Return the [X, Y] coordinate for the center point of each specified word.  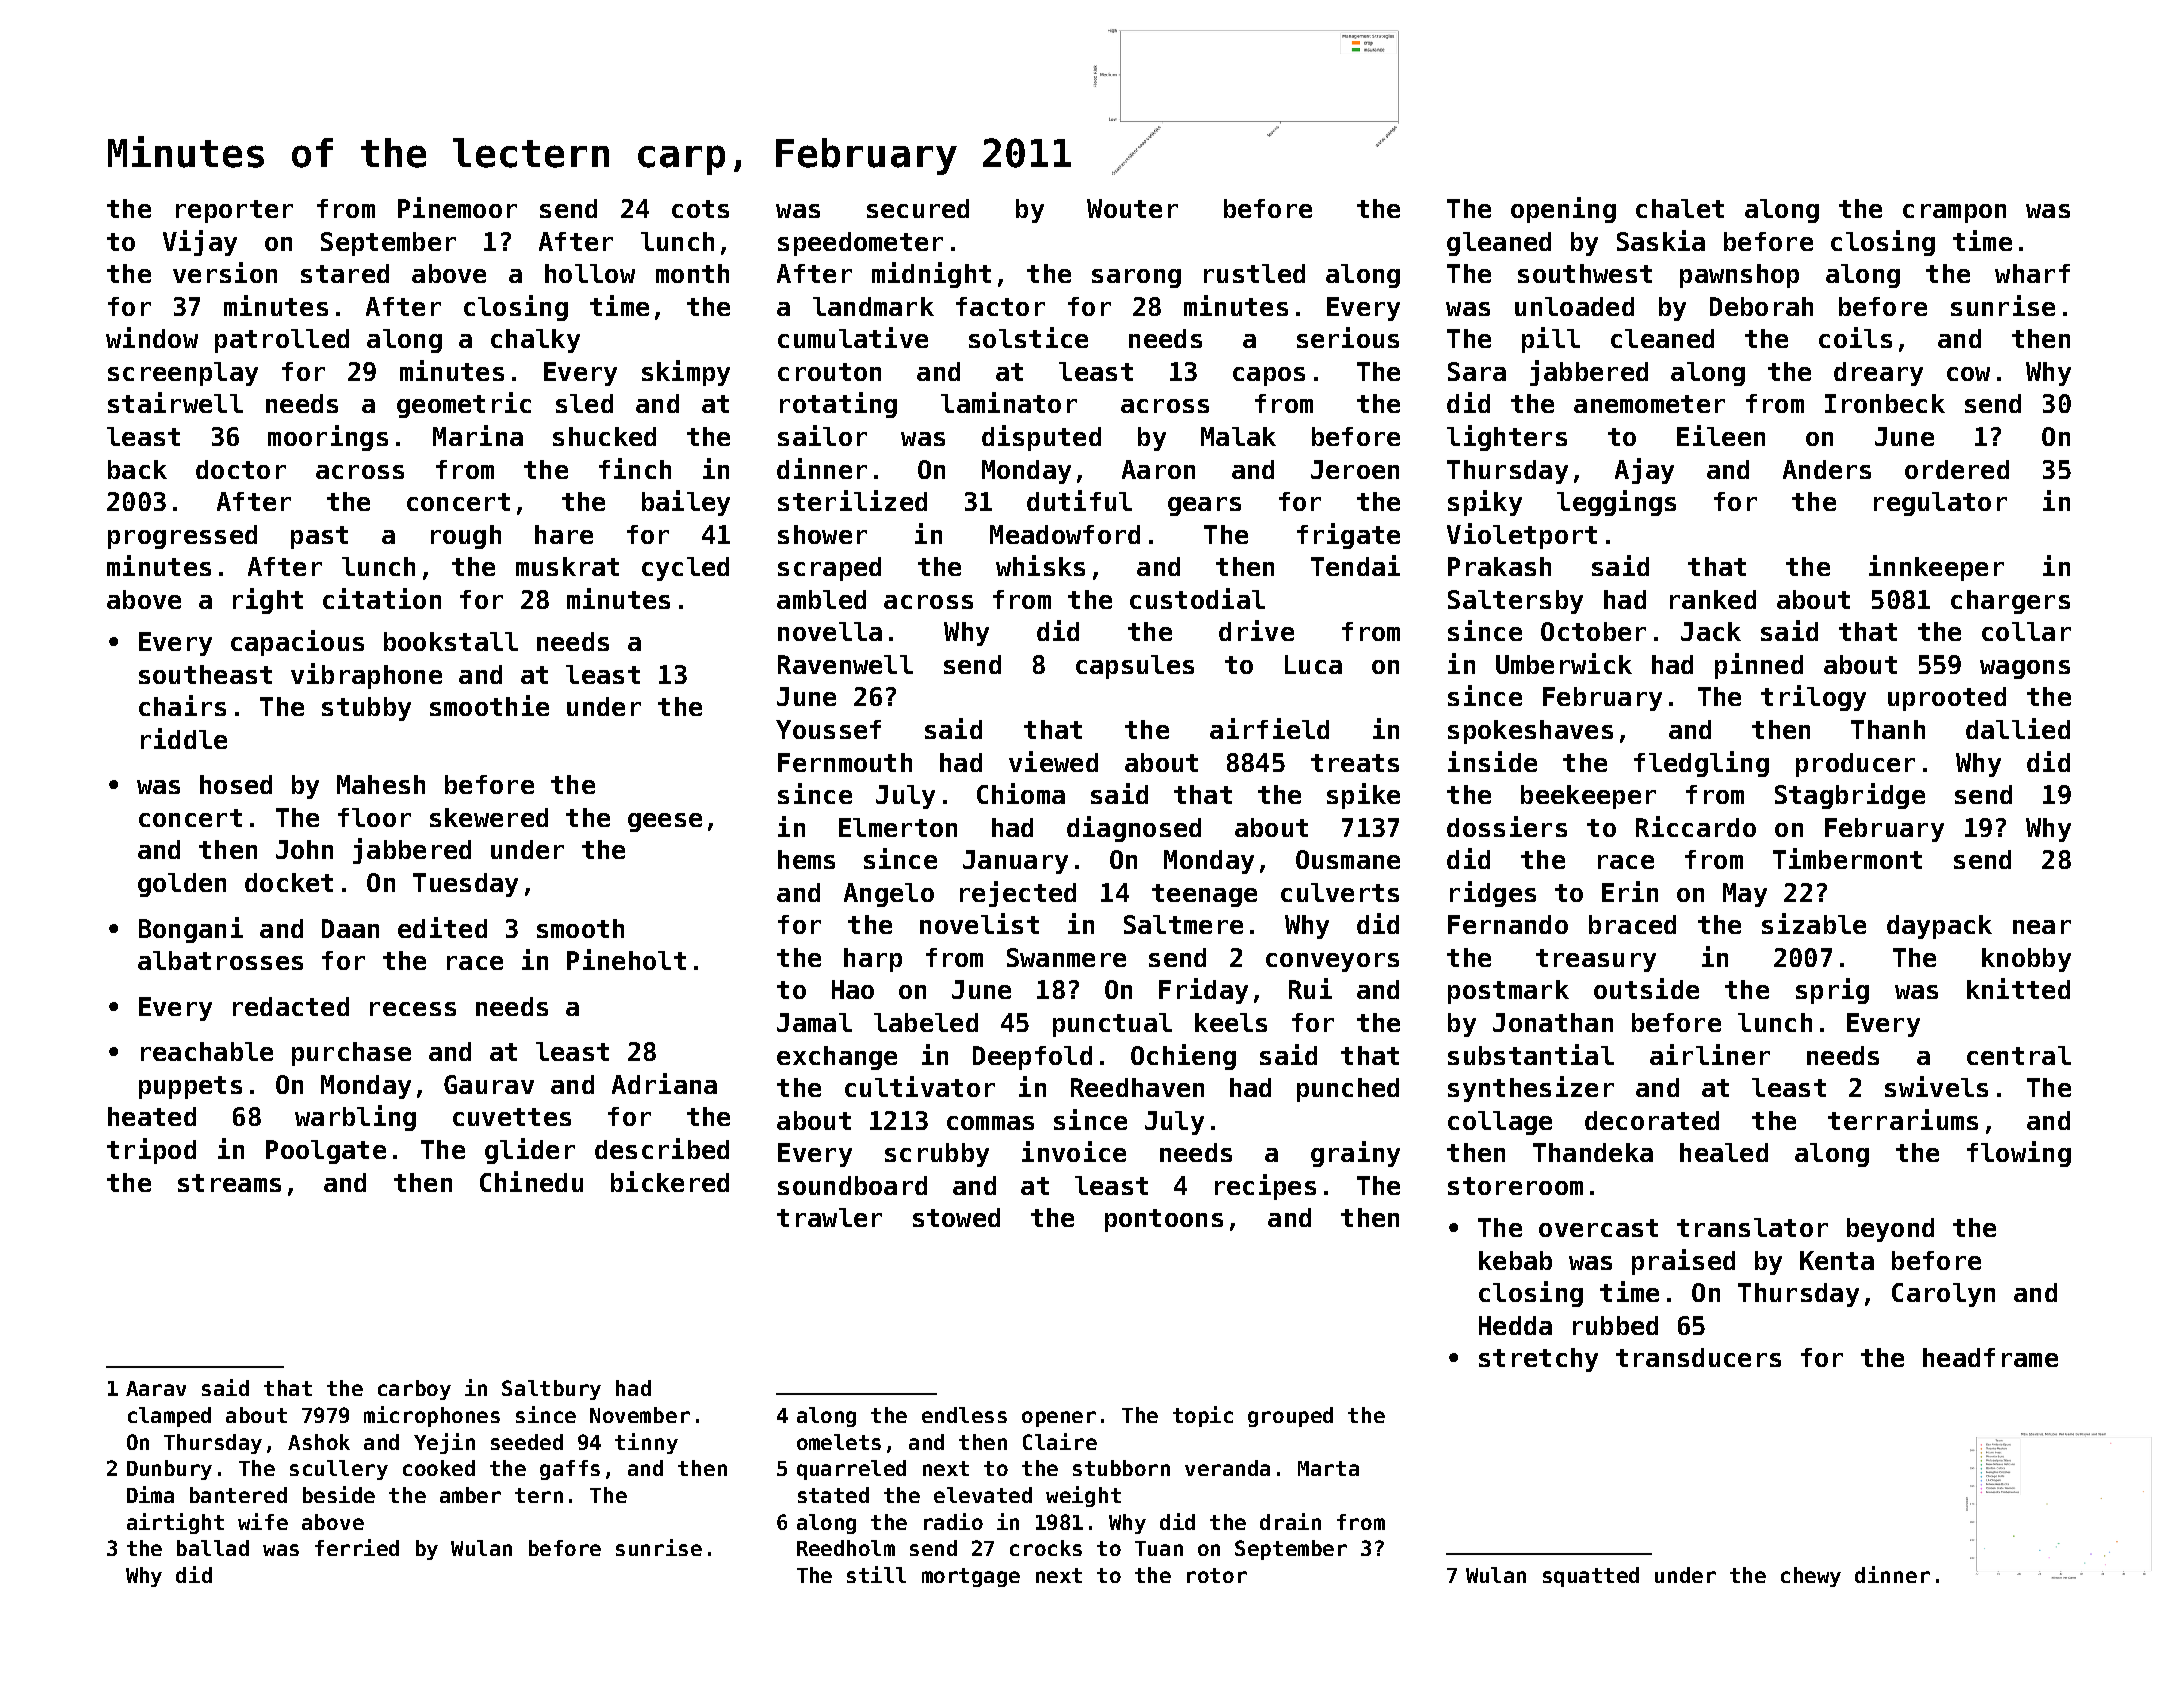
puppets [190, 1087]
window [152, 337]
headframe [1990, 1357]
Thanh [1888, 729]
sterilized [852, 500]
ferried [357, 1547]
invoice [1074, 1151]
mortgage [971, 1577]
